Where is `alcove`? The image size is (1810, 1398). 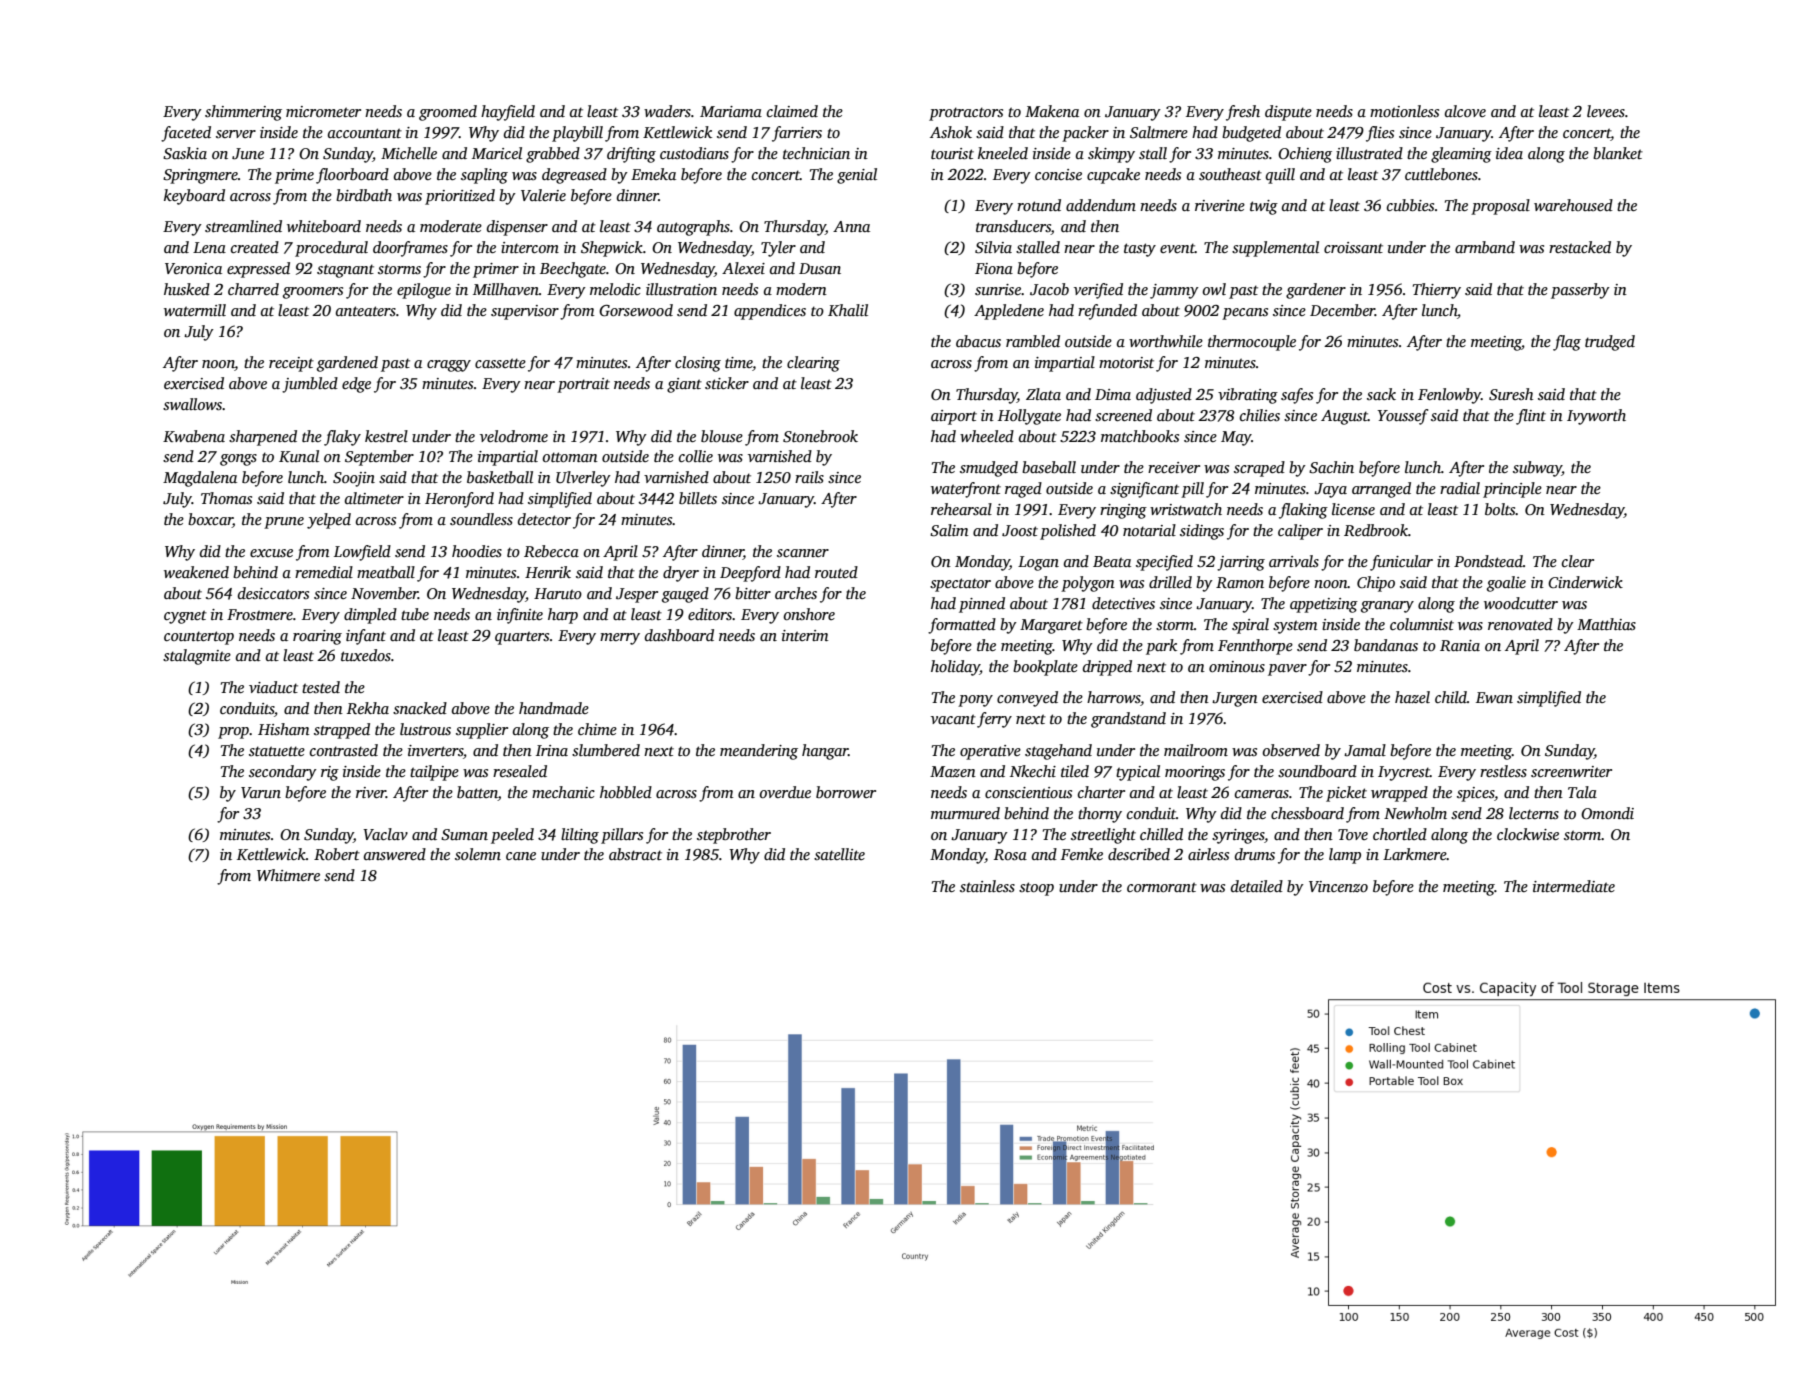 alcove is located at coordinates (1465, 111).
